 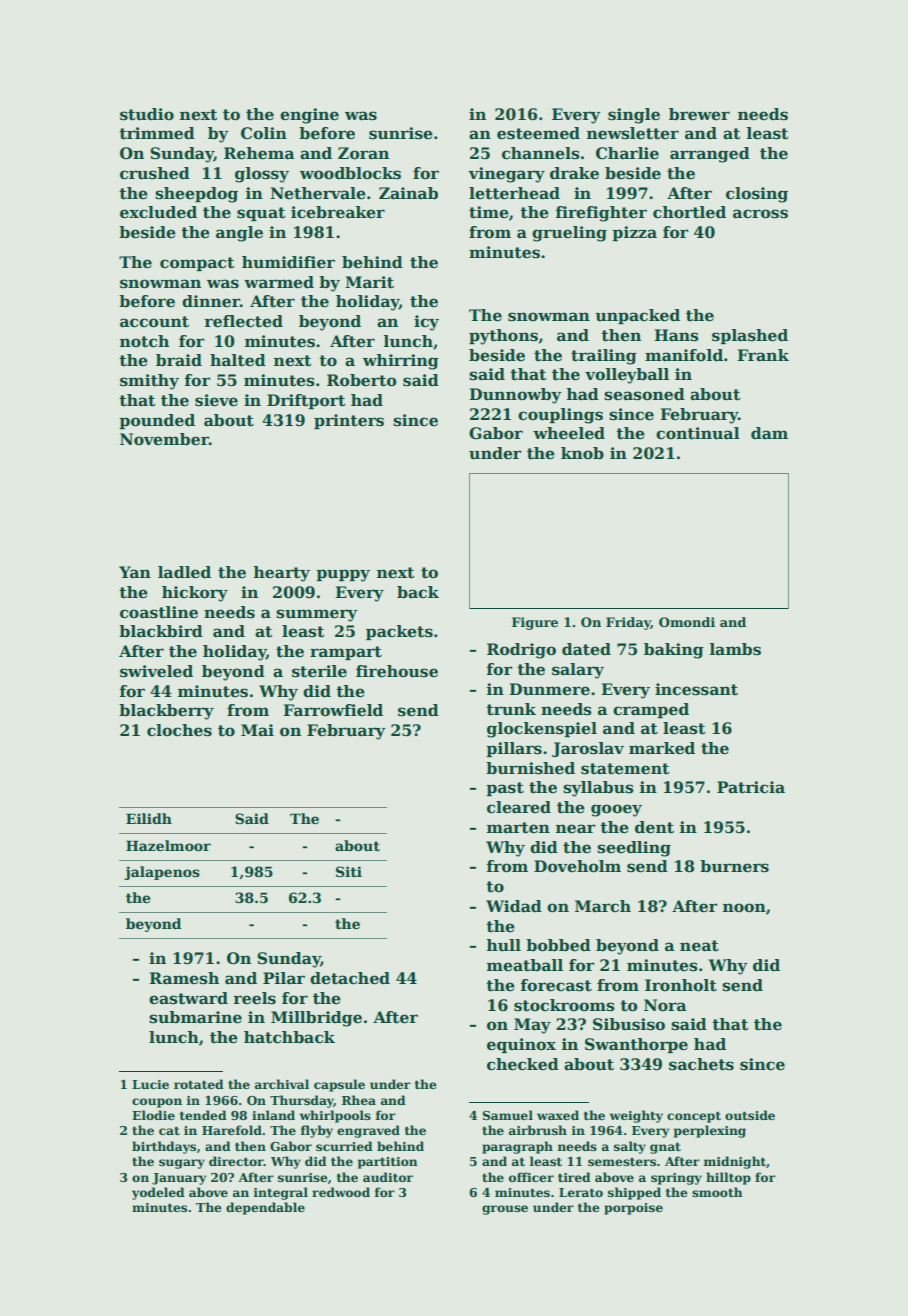 What do you see at coordinates (514, 906) in the image?
I see `Widad` at bounding box center [514, 906].
